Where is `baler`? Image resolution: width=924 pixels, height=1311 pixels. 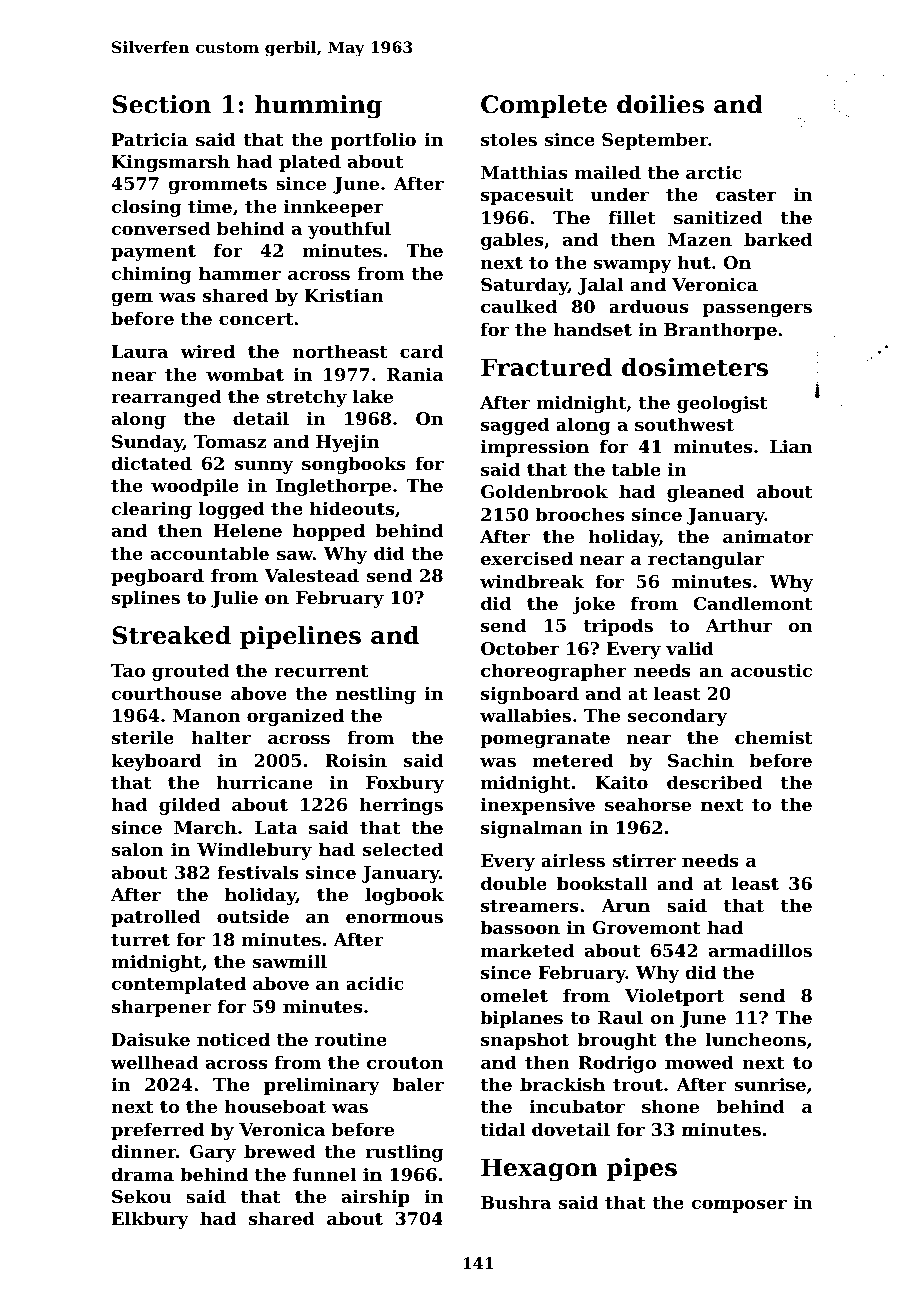 baler is located at coordinates (418, 1084).
